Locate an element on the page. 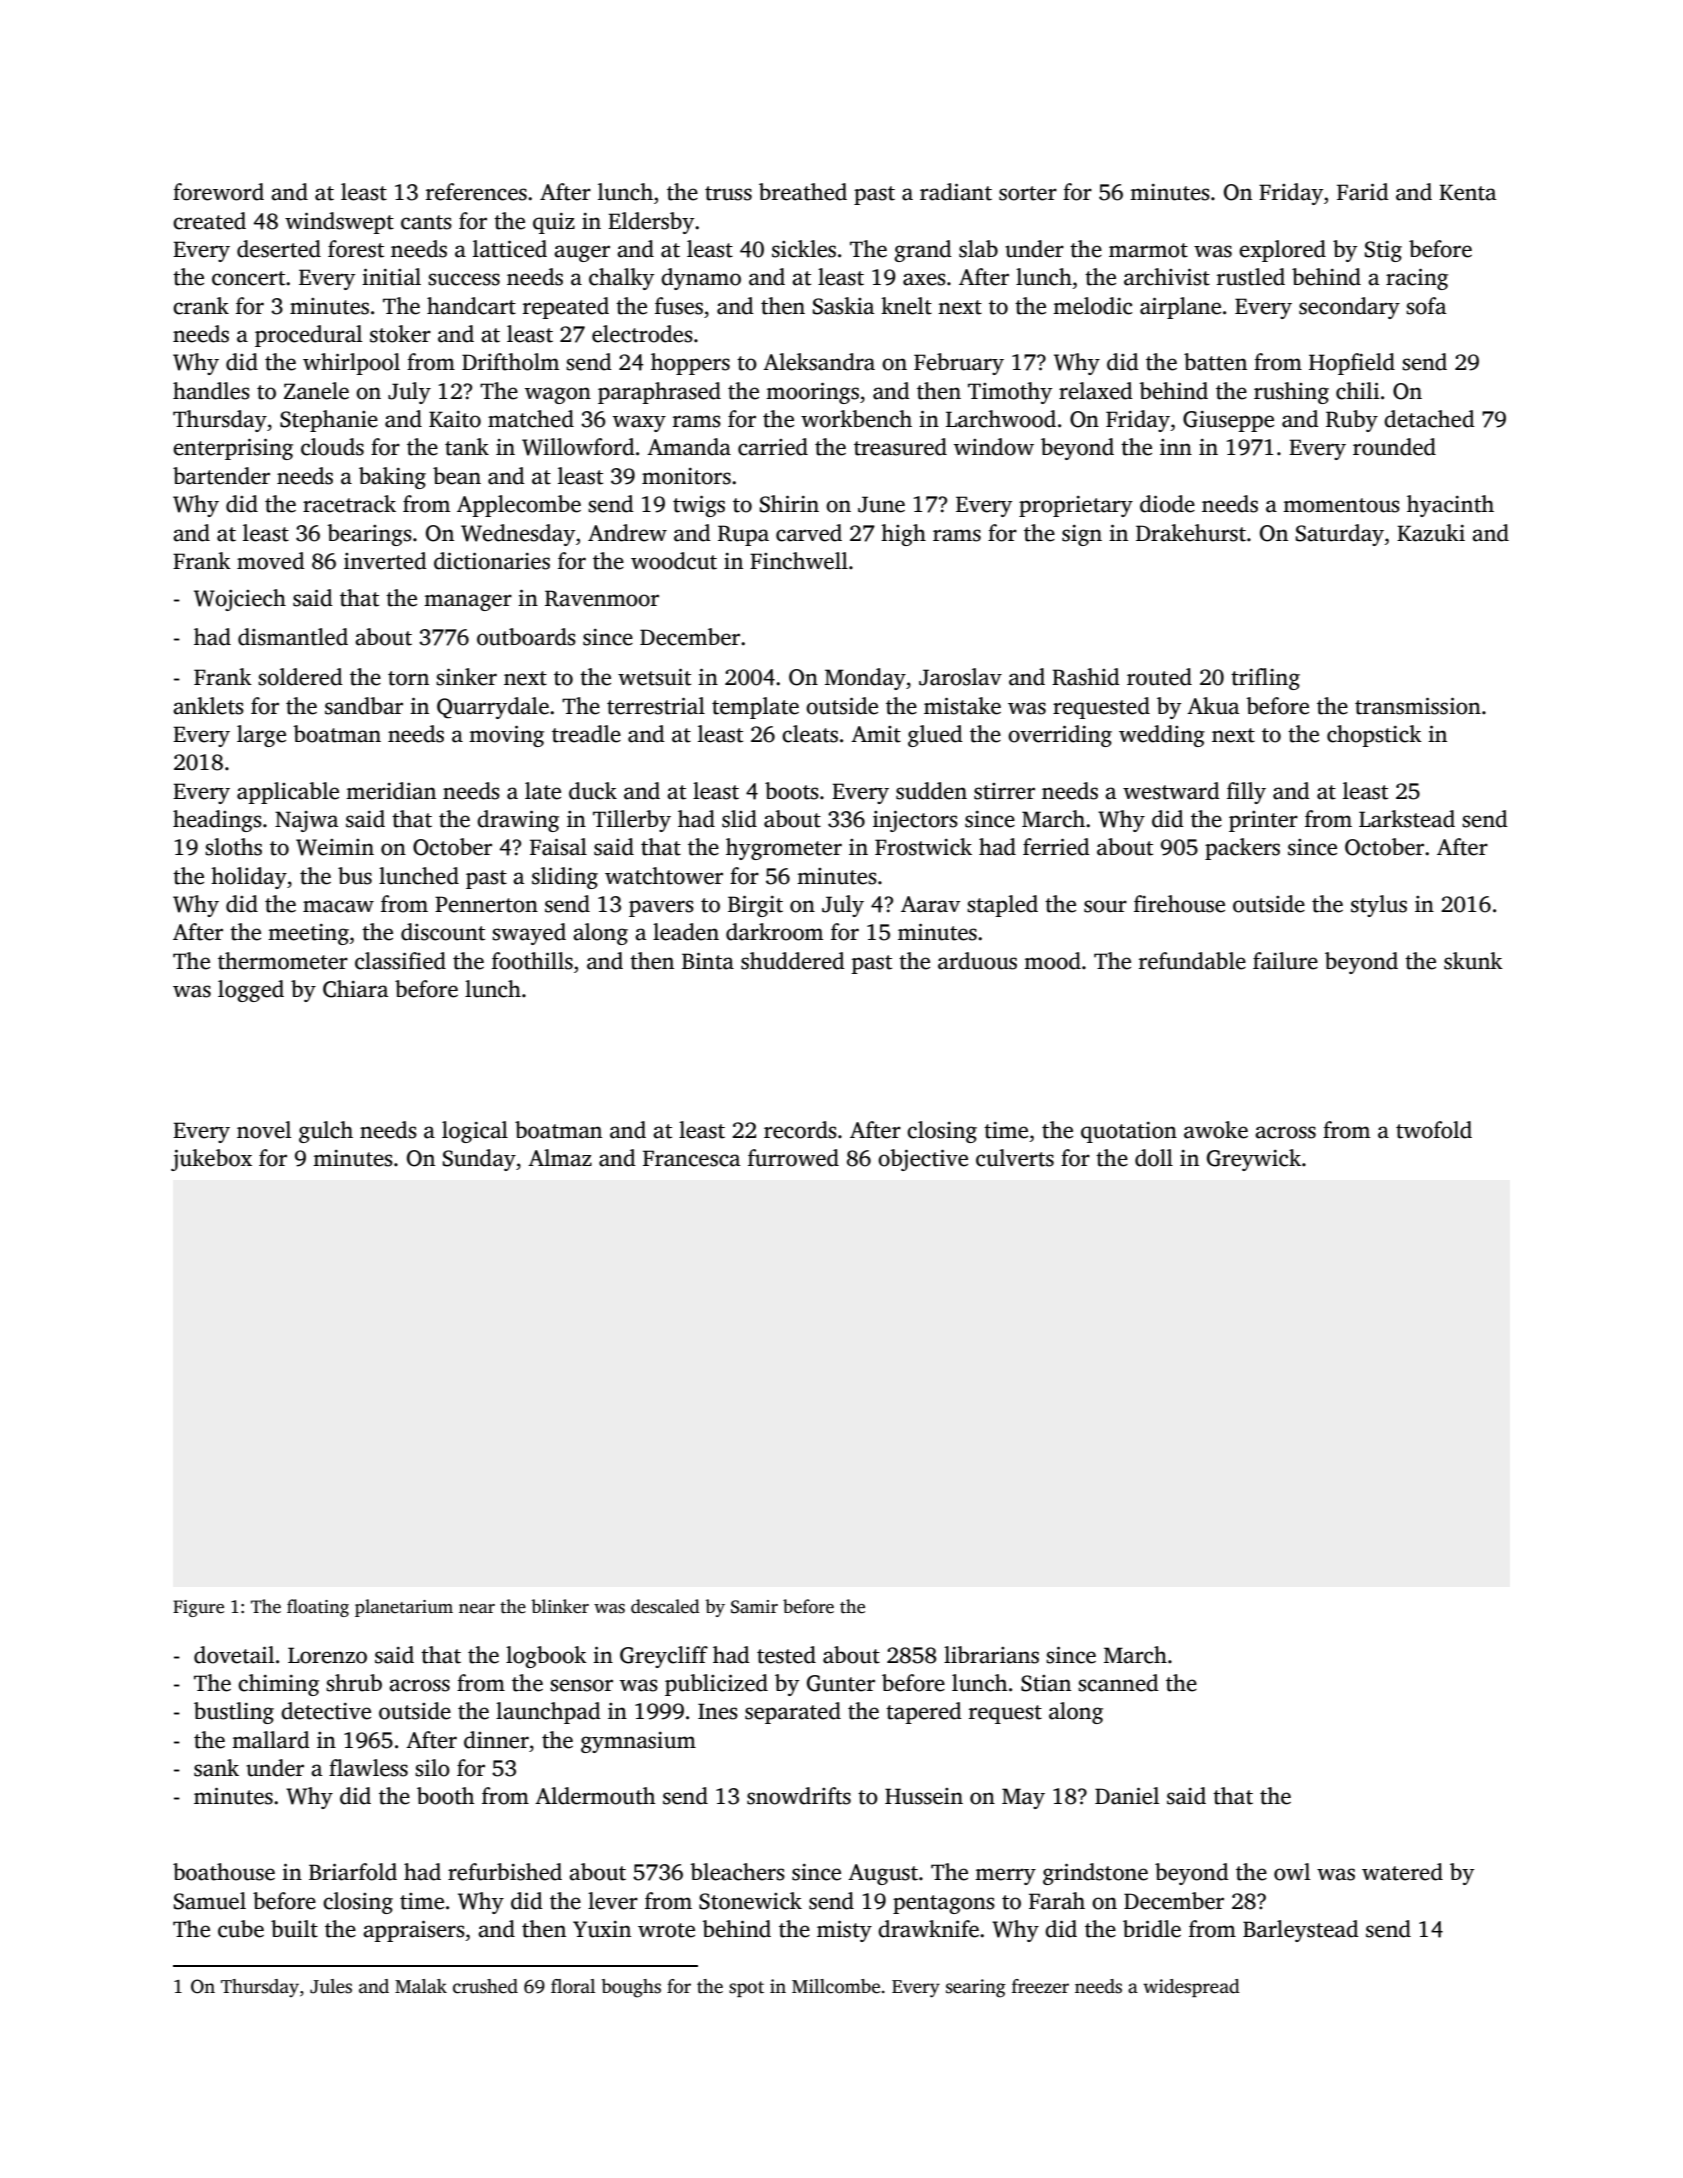 This image has width=1683, height=2178. Greywick is located at coordinates (1254, 1160).
